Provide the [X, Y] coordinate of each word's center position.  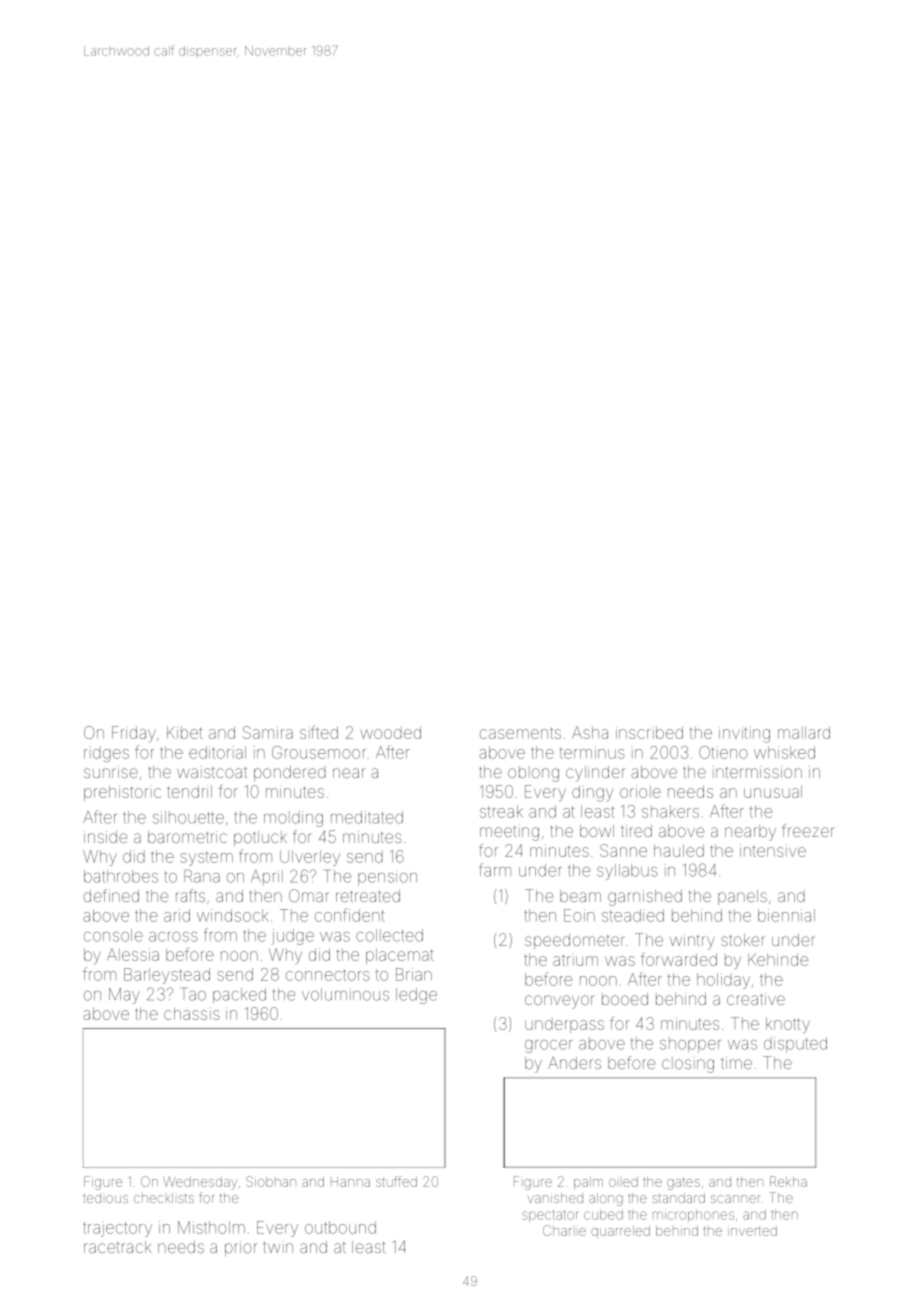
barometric [187, 837]
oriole [640, 791]
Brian [414, 974]
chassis [192, 1013]
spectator [550, 1216]
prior [241, 1248]
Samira [268, 732]
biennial [786, 915]
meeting [509, 833]
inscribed [649, 732]
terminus [592, 752]
